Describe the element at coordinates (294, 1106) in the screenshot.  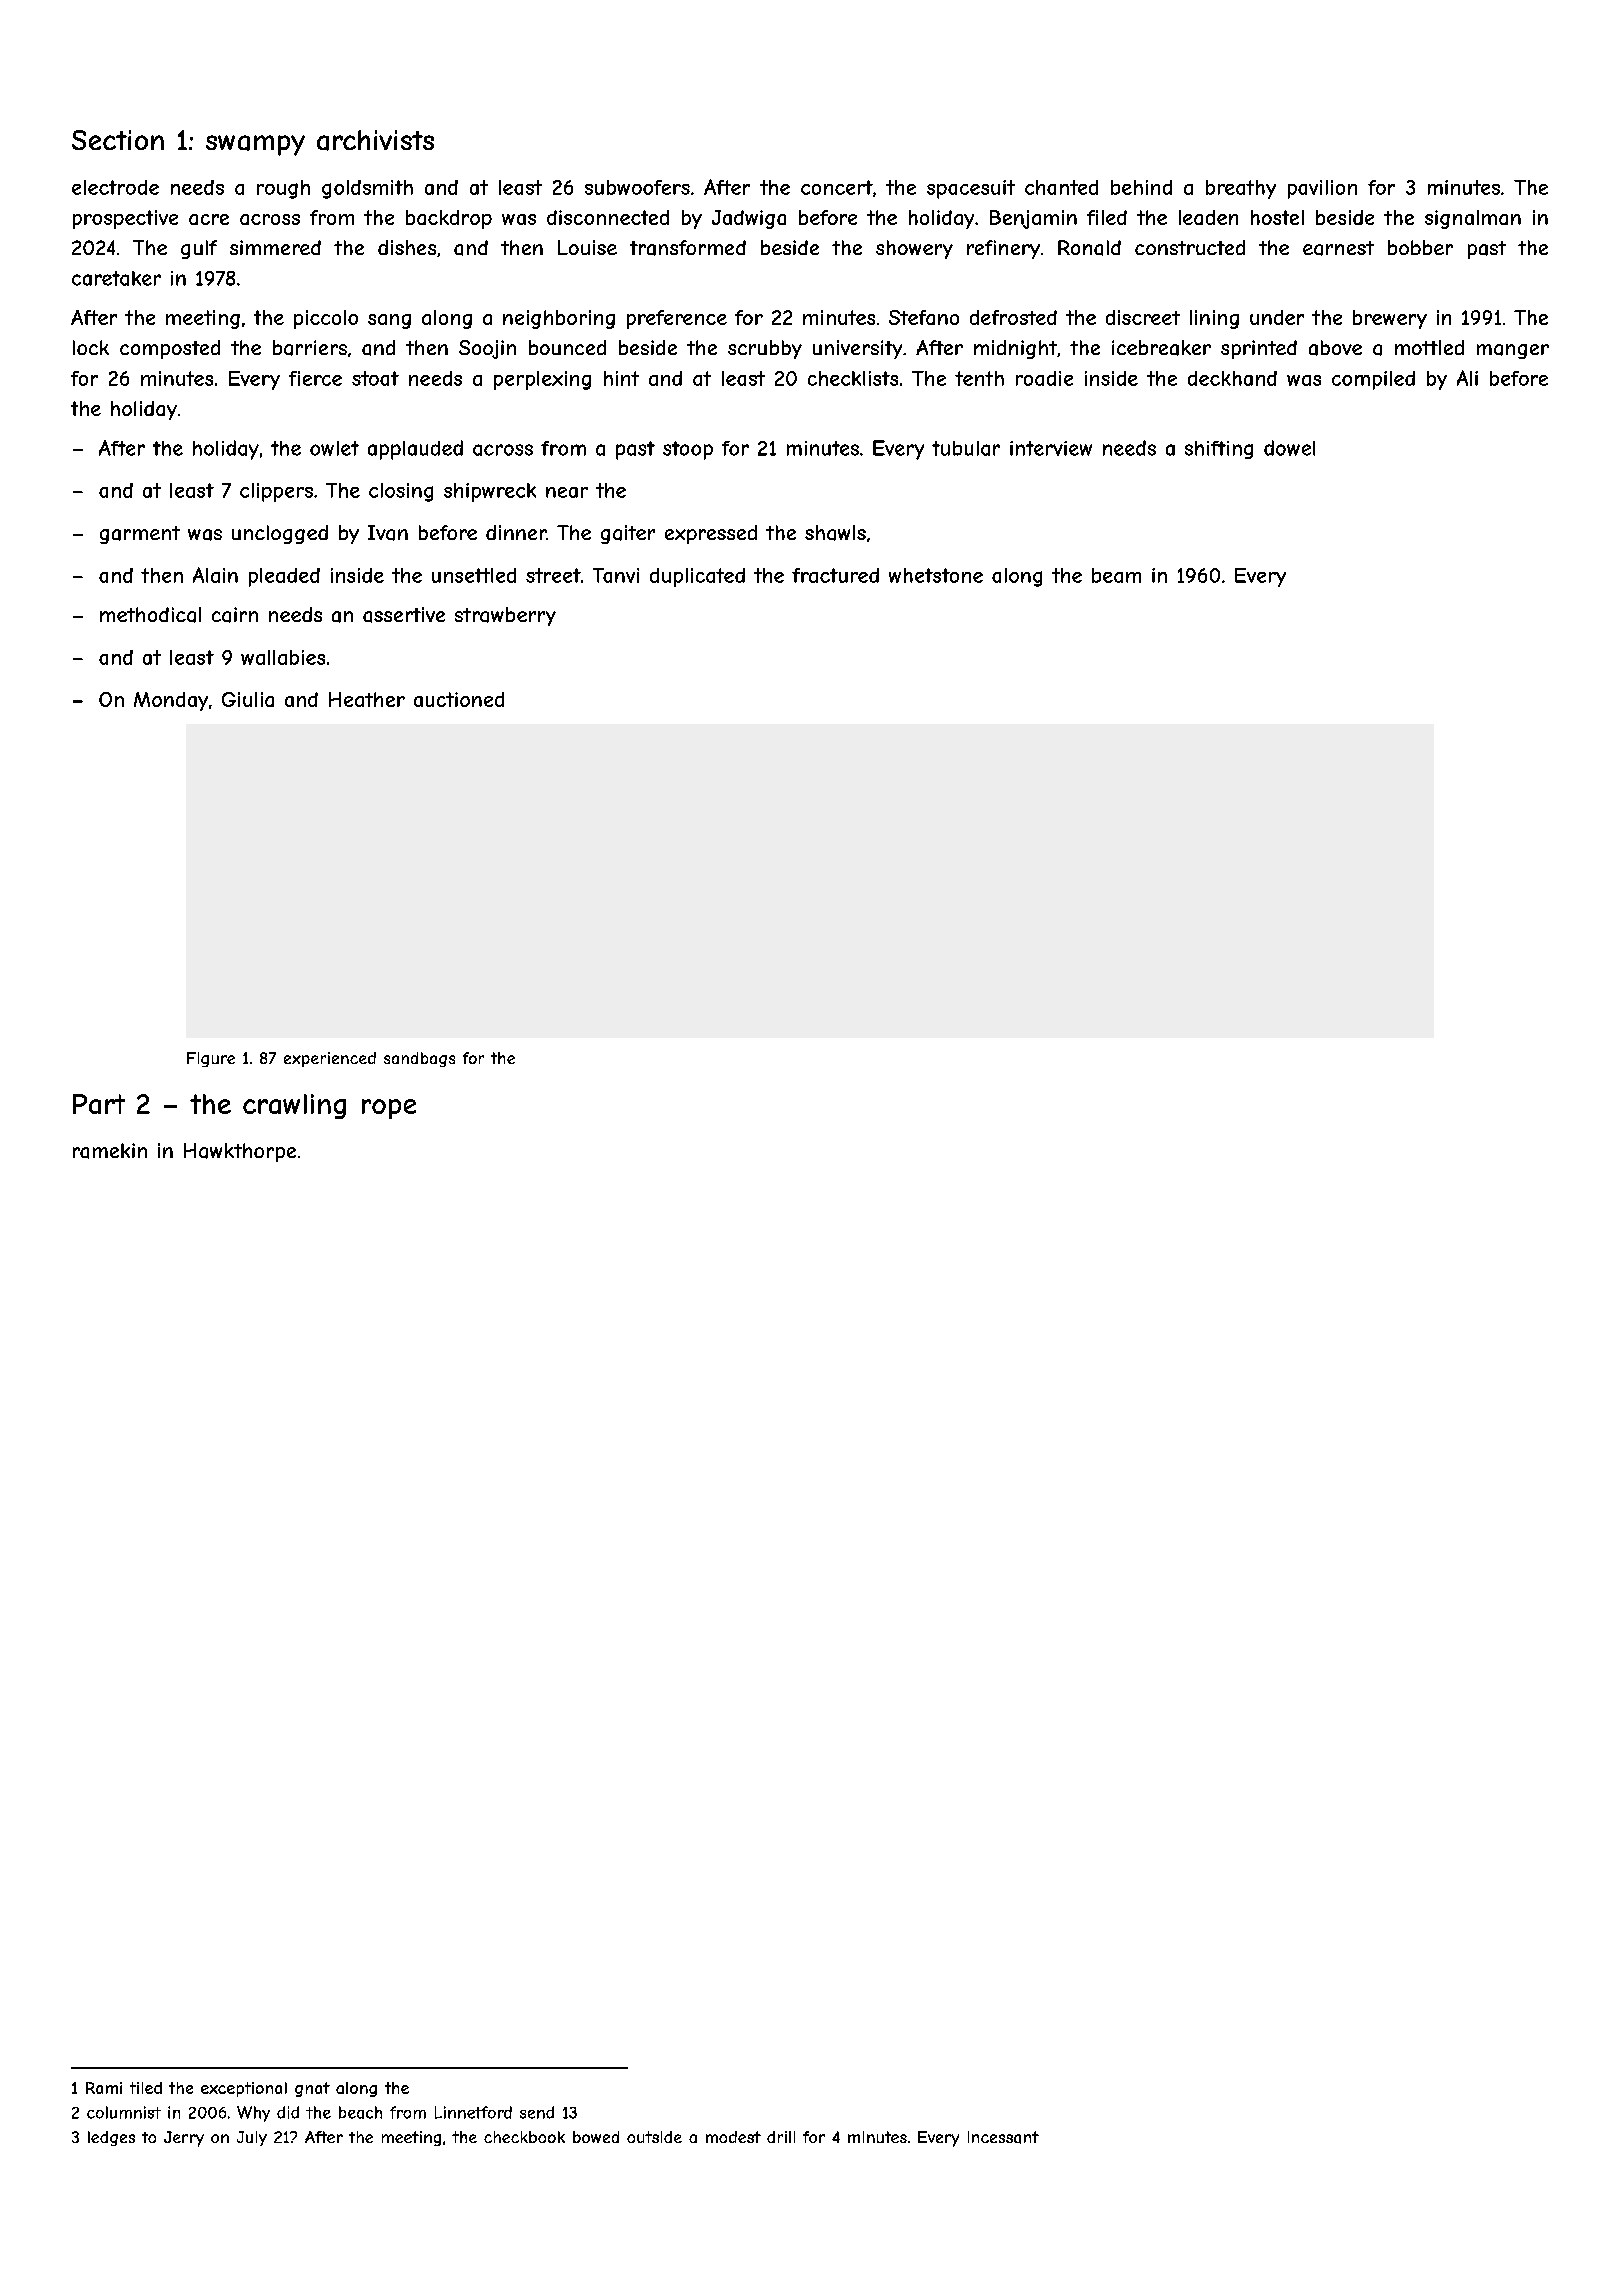
I see `crawling` at that location.
